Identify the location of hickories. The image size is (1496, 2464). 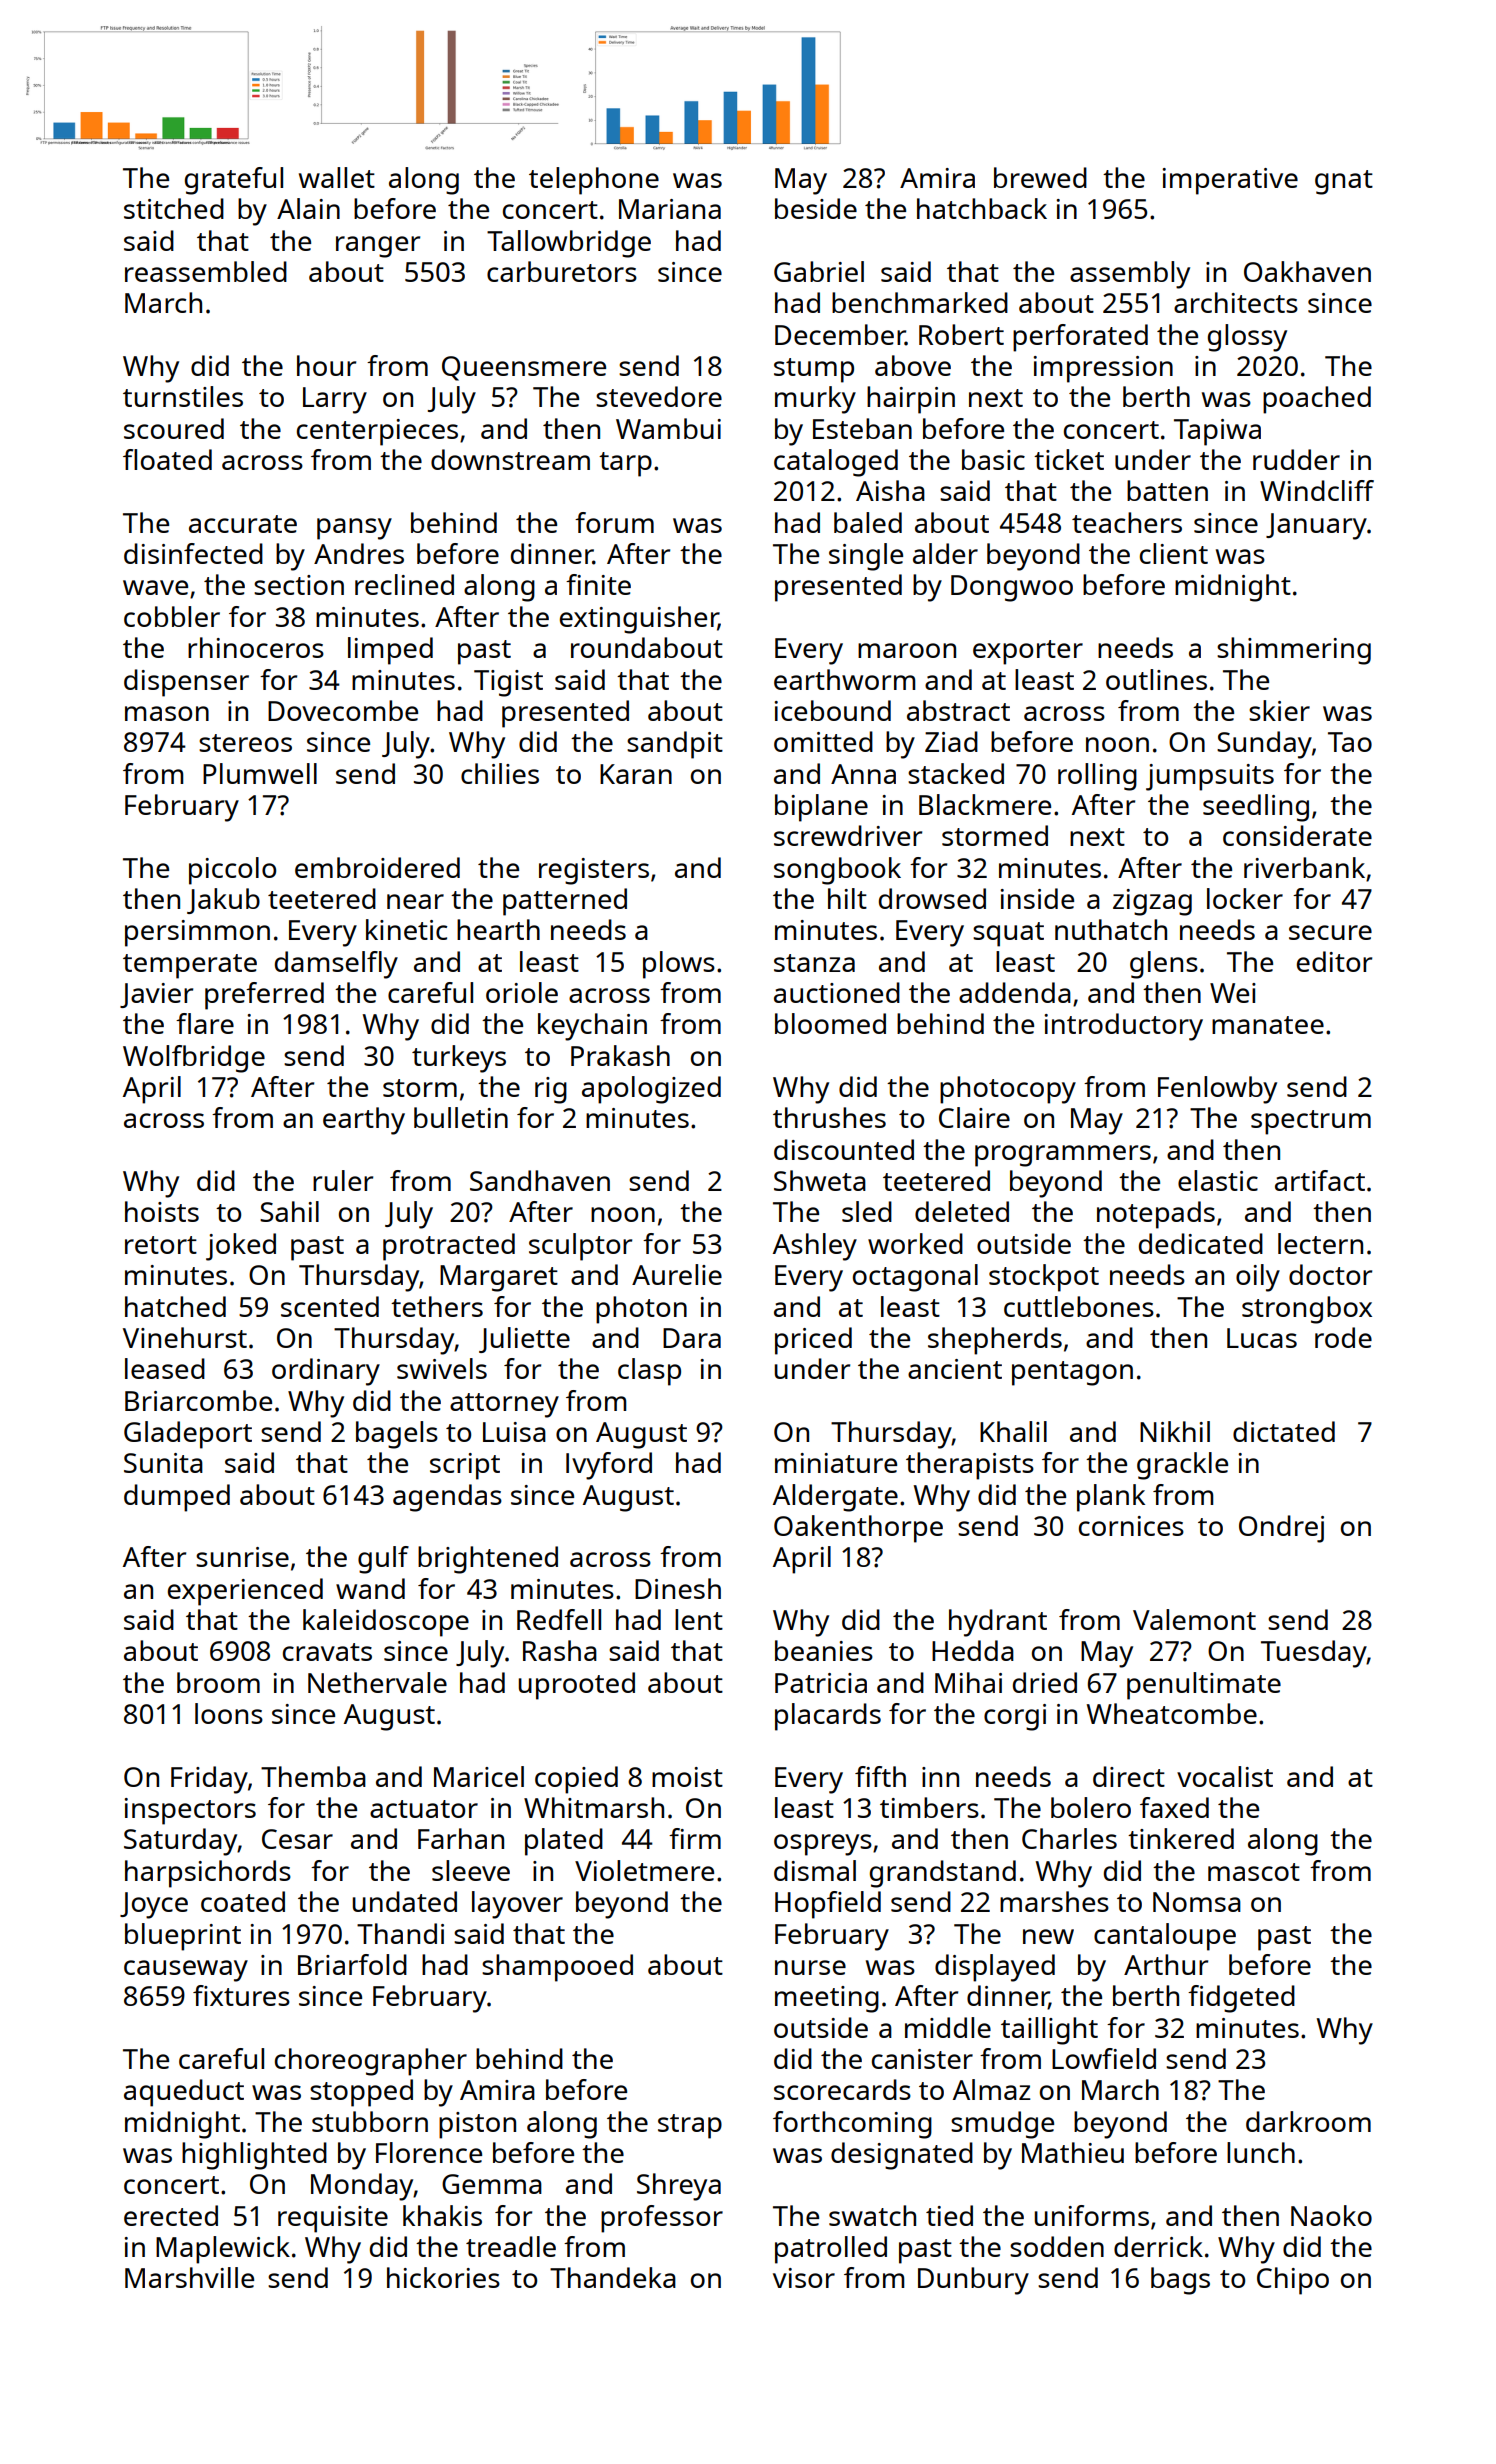
(443, 2277).
